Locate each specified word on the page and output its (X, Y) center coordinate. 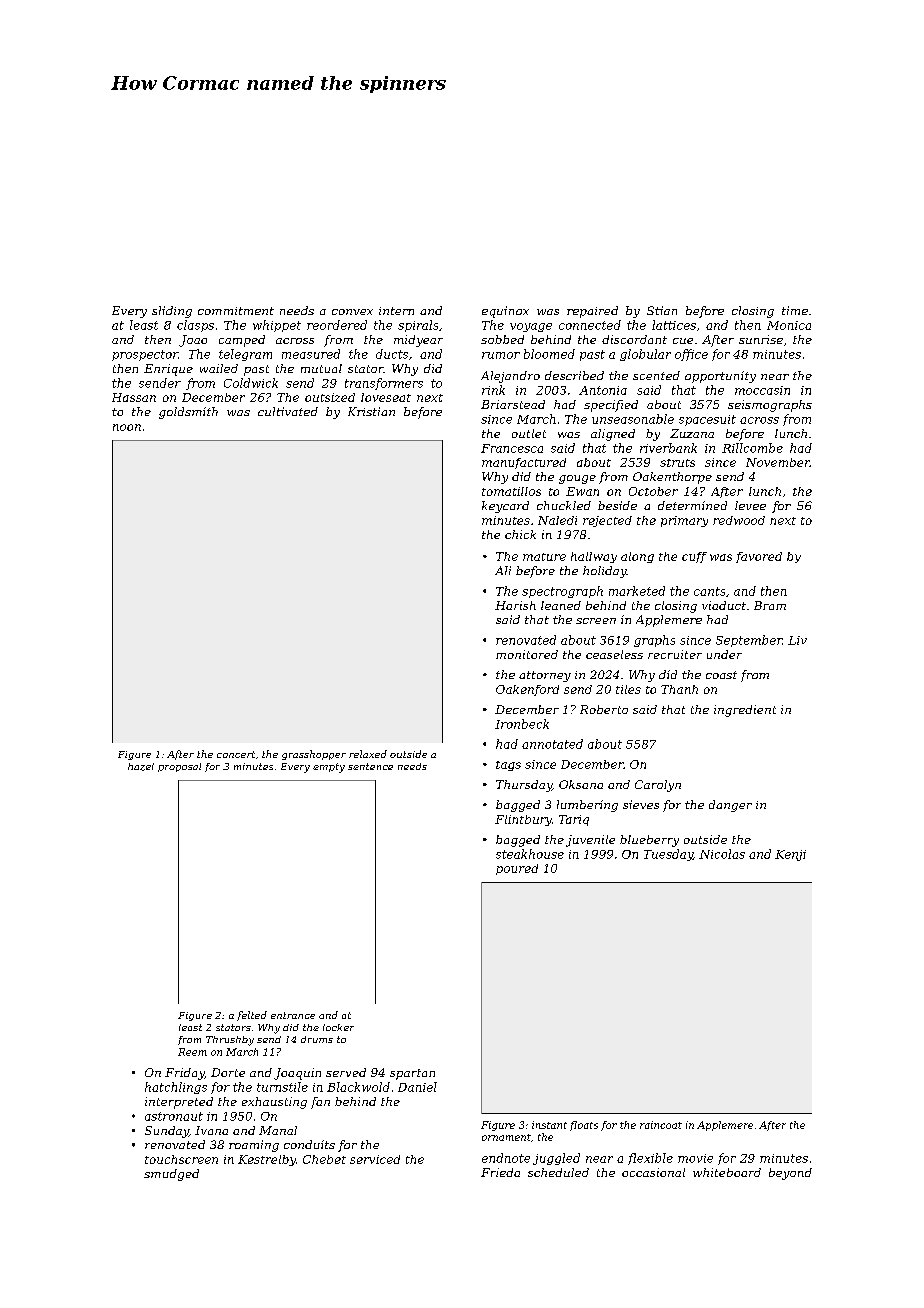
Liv (797, 640)
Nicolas (722, 854)
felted (252, 1016)
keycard (505, 507)
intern (396, 311)
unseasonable (633, 419)
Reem (192, 1052)
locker (338, 1027)
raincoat (661, 1125)
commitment (236, 311)
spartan (412, 1074)
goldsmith (188, 413)
